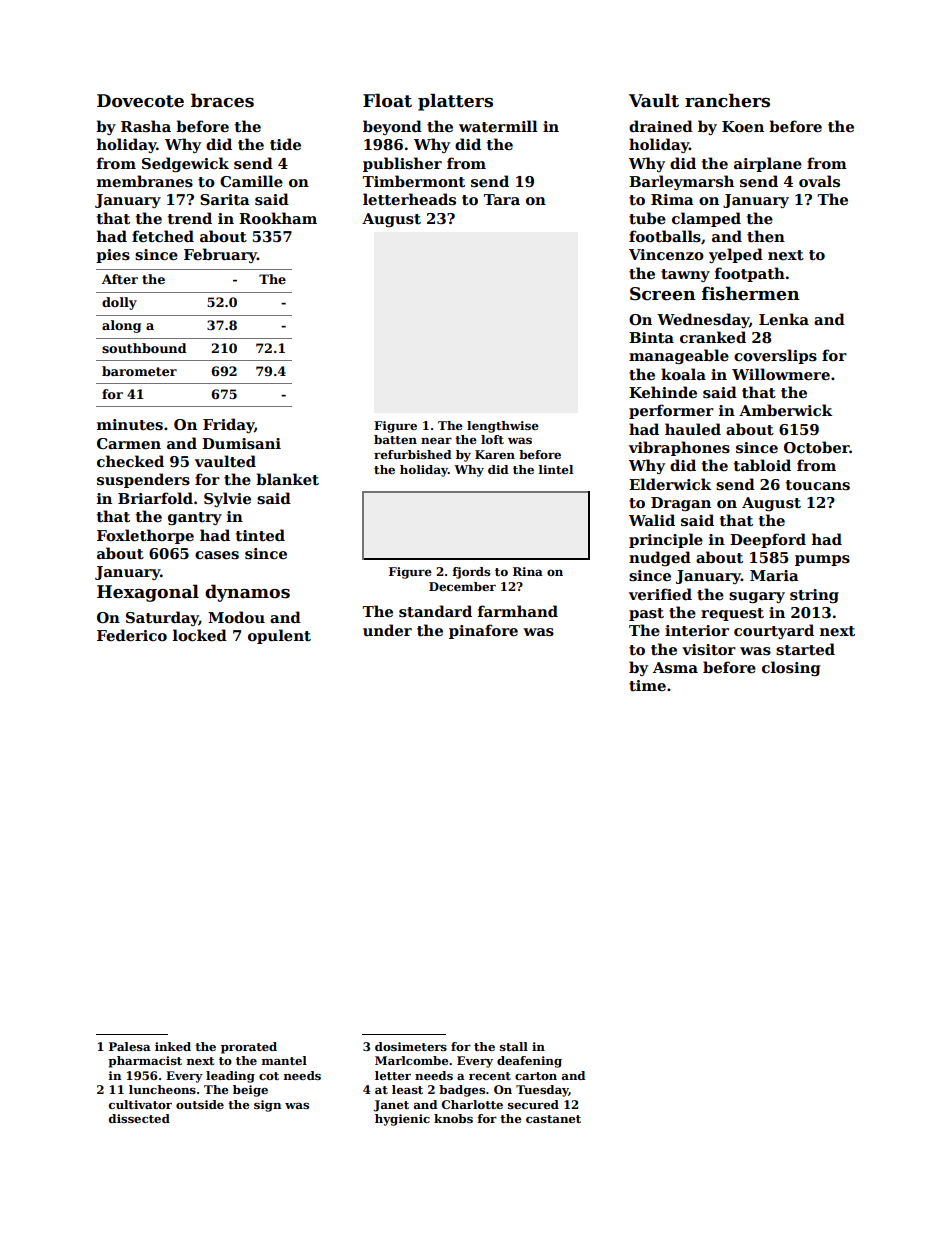 Image resolution: width=952 pixels, height=1233 pixels. What do you see at coordinates (453, 1118) in the screenshot?
I see `knobs` at bounding box center [453, 1118].
